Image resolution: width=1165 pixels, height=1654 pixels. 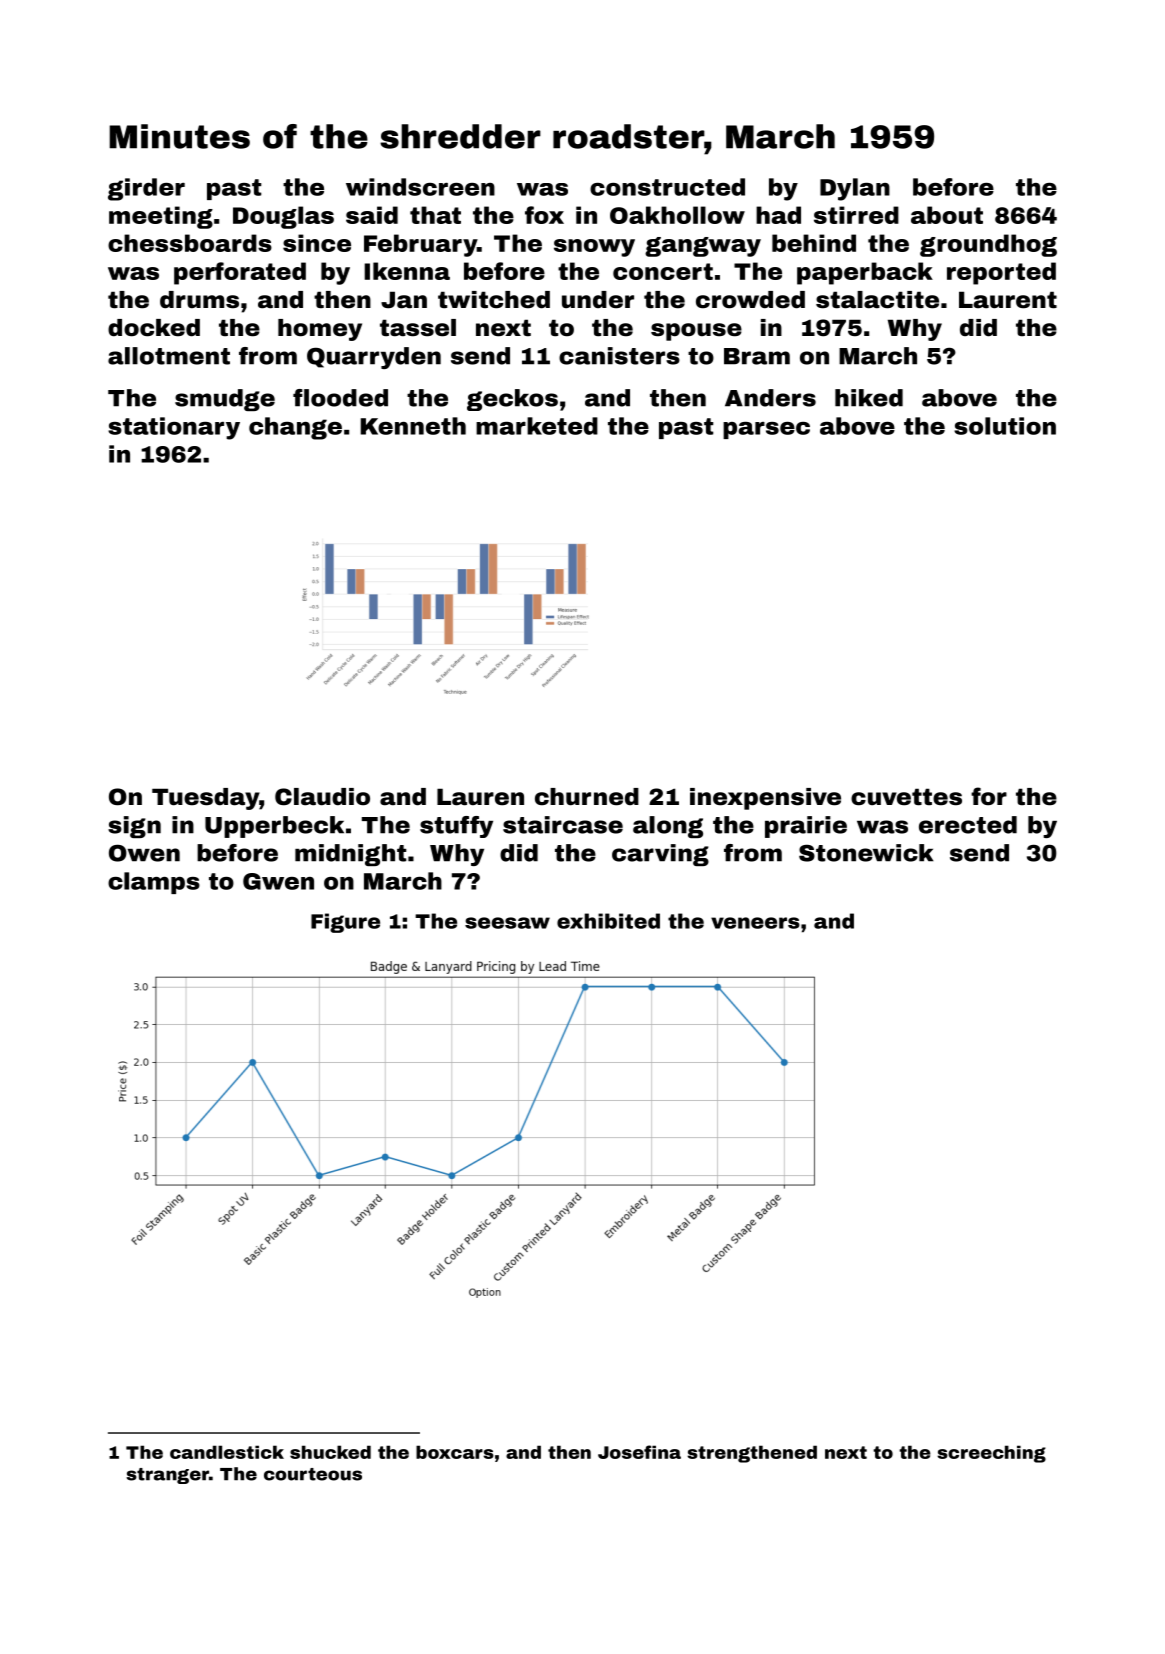 I want to click on Josefina, so click(x=639, y=1452).
